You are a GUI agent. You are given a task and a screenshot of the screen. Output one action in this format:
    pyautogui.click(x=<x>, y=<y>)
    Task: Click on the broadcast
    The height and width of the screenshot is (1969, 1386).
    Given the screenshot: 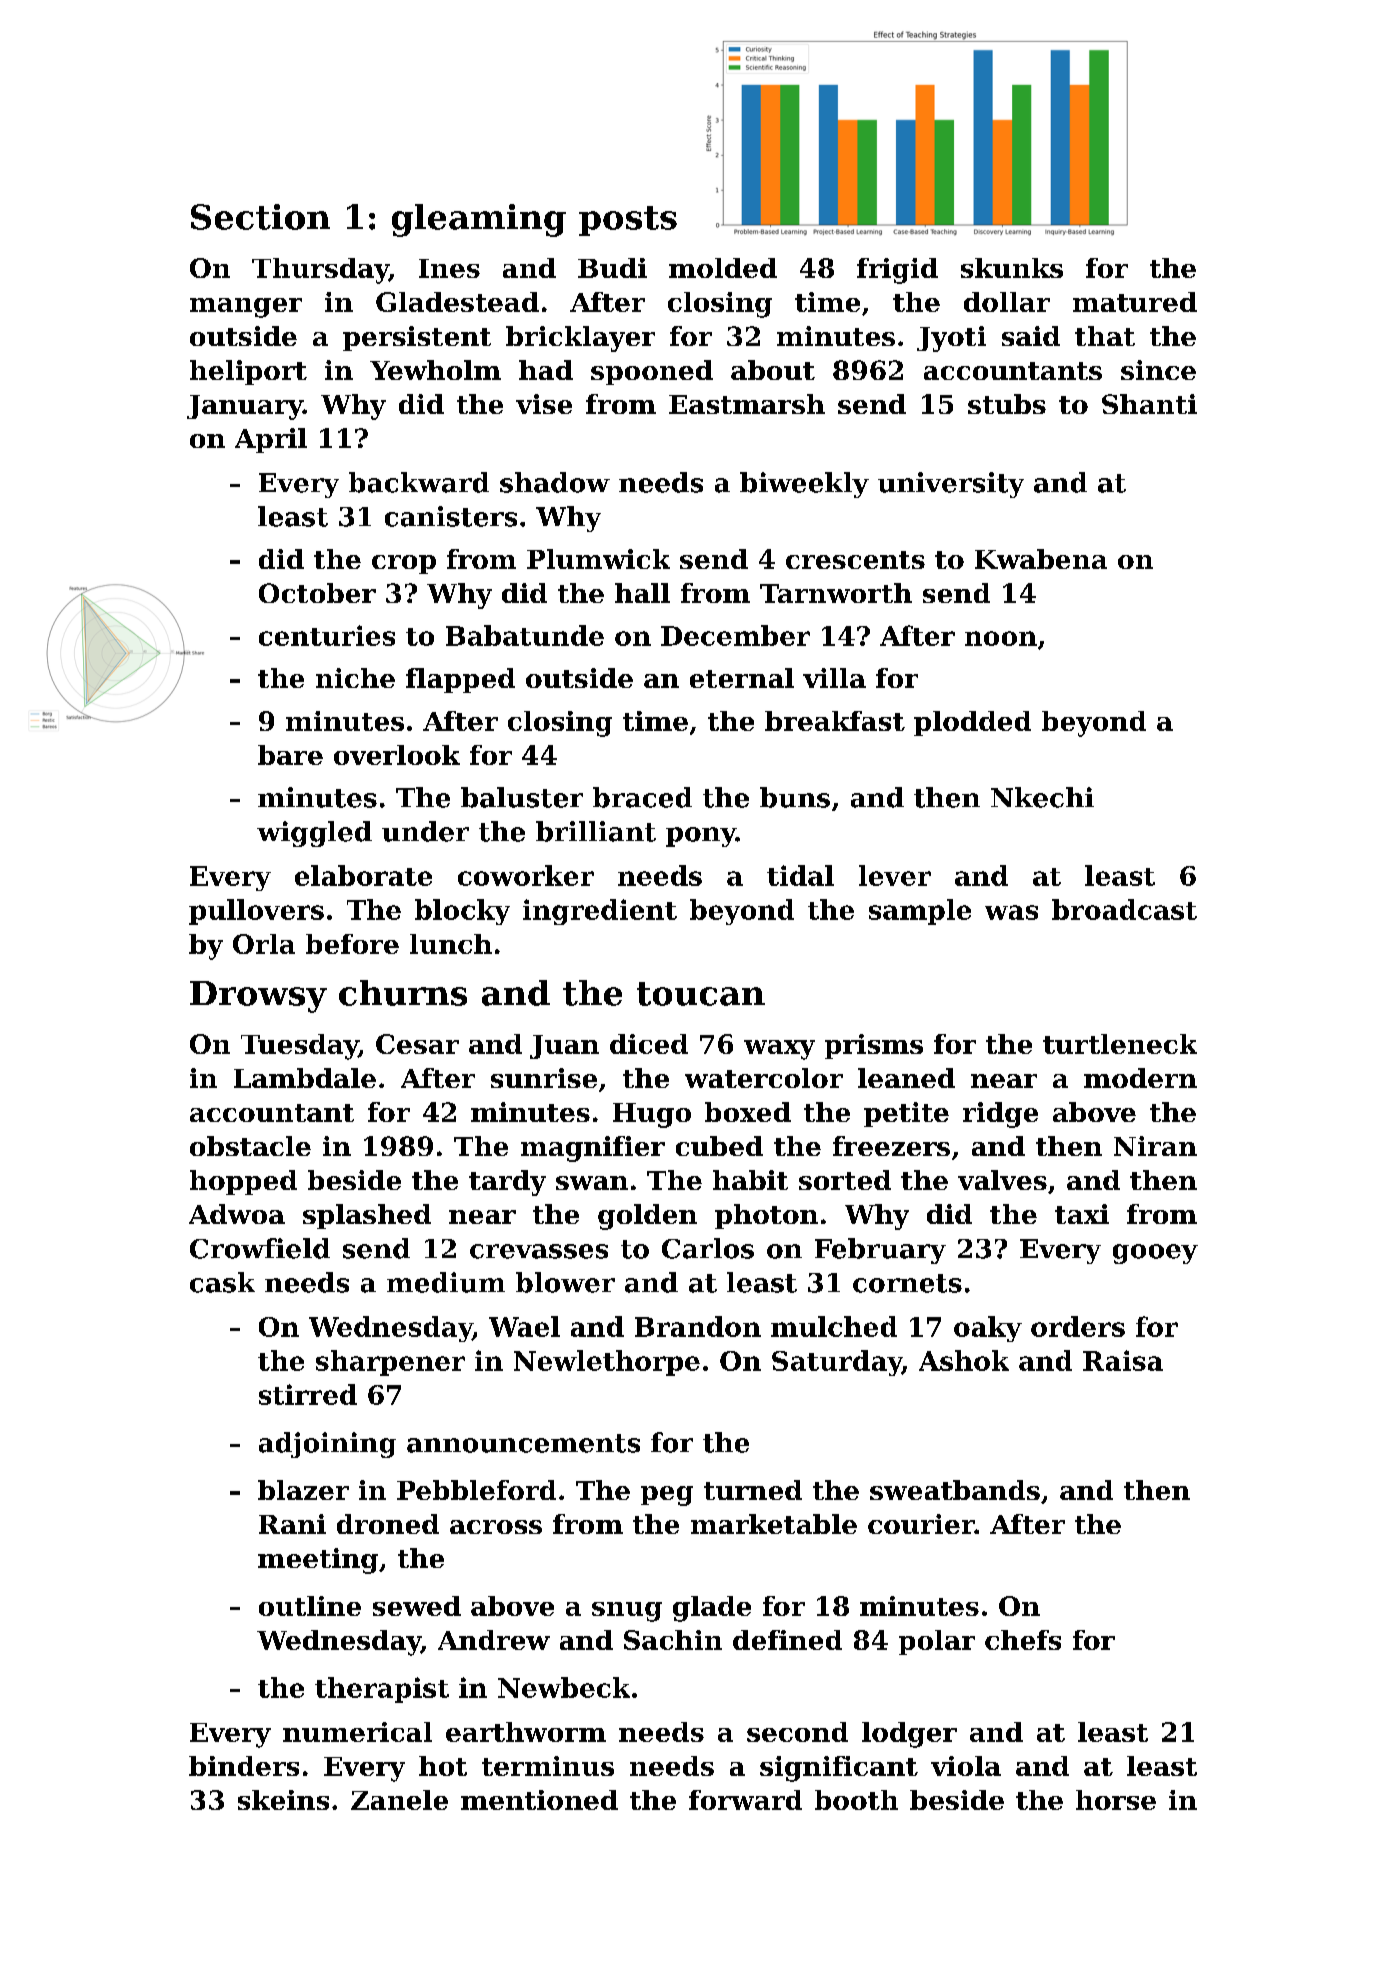 What is the action you would take?
    pyautogui.click(x=1124, y=909)
